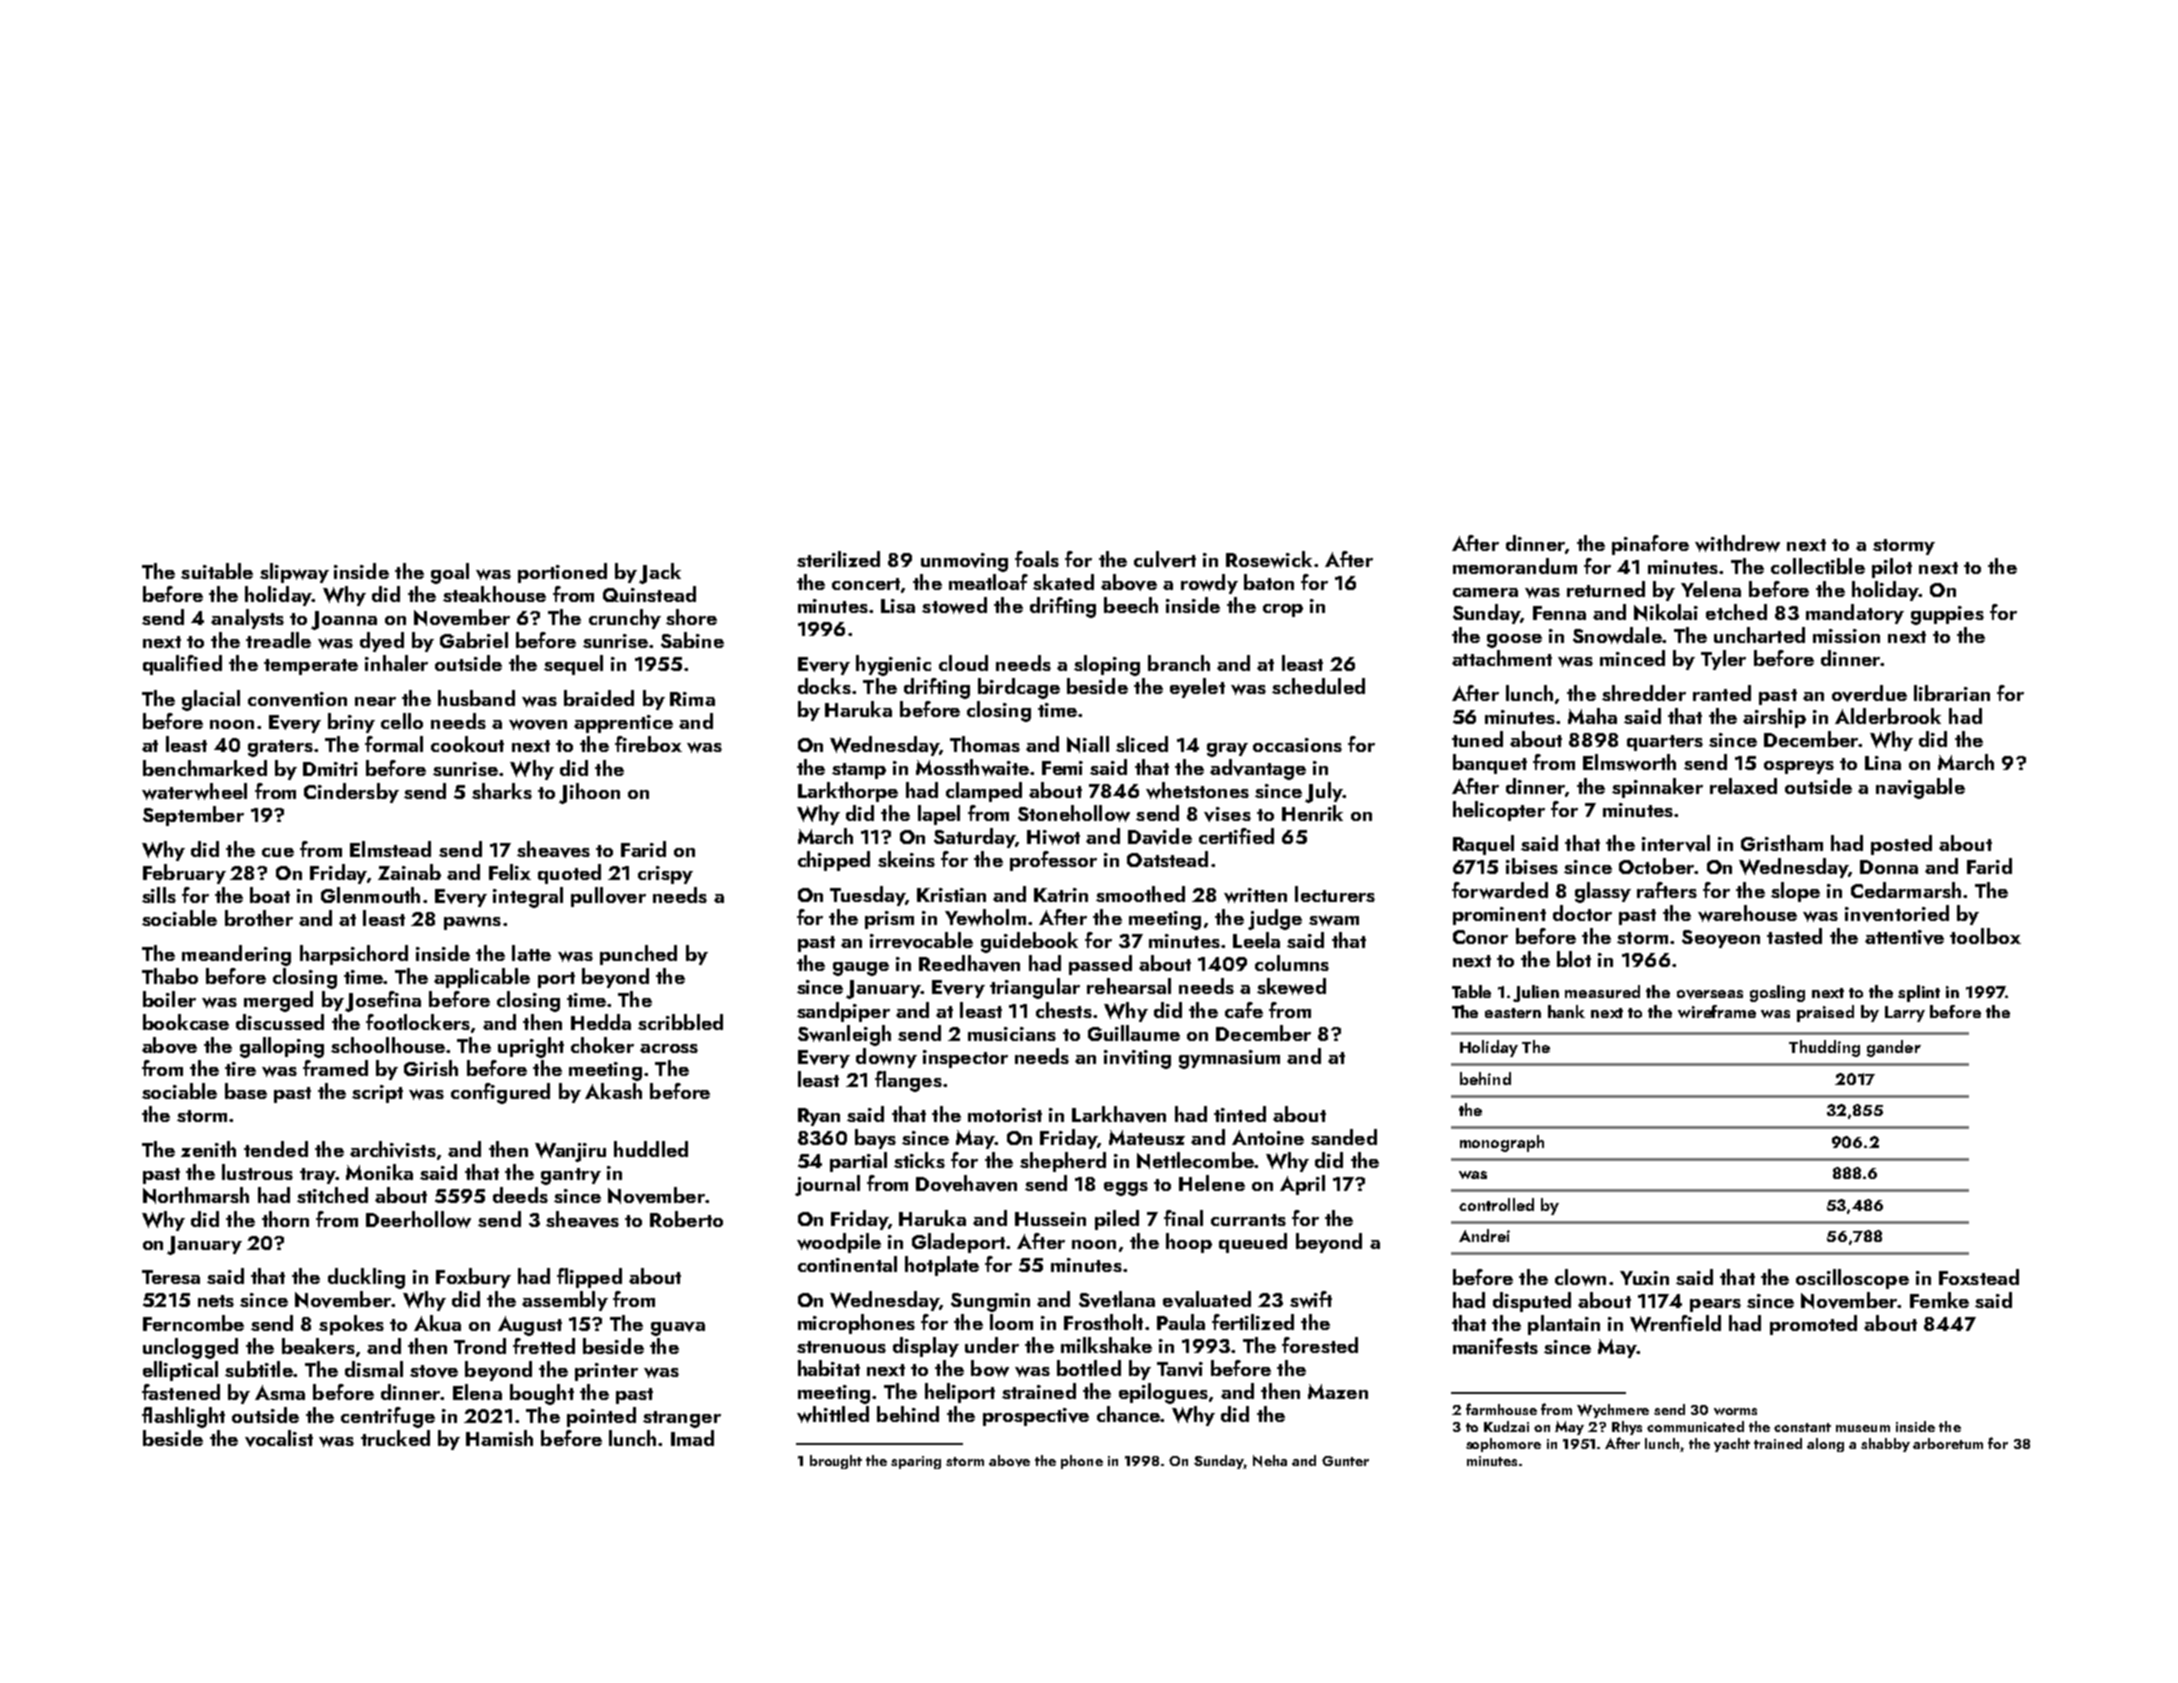  Describe the element at coordinates (1919, 993) in the screenshot. I see `splint` at that location.
